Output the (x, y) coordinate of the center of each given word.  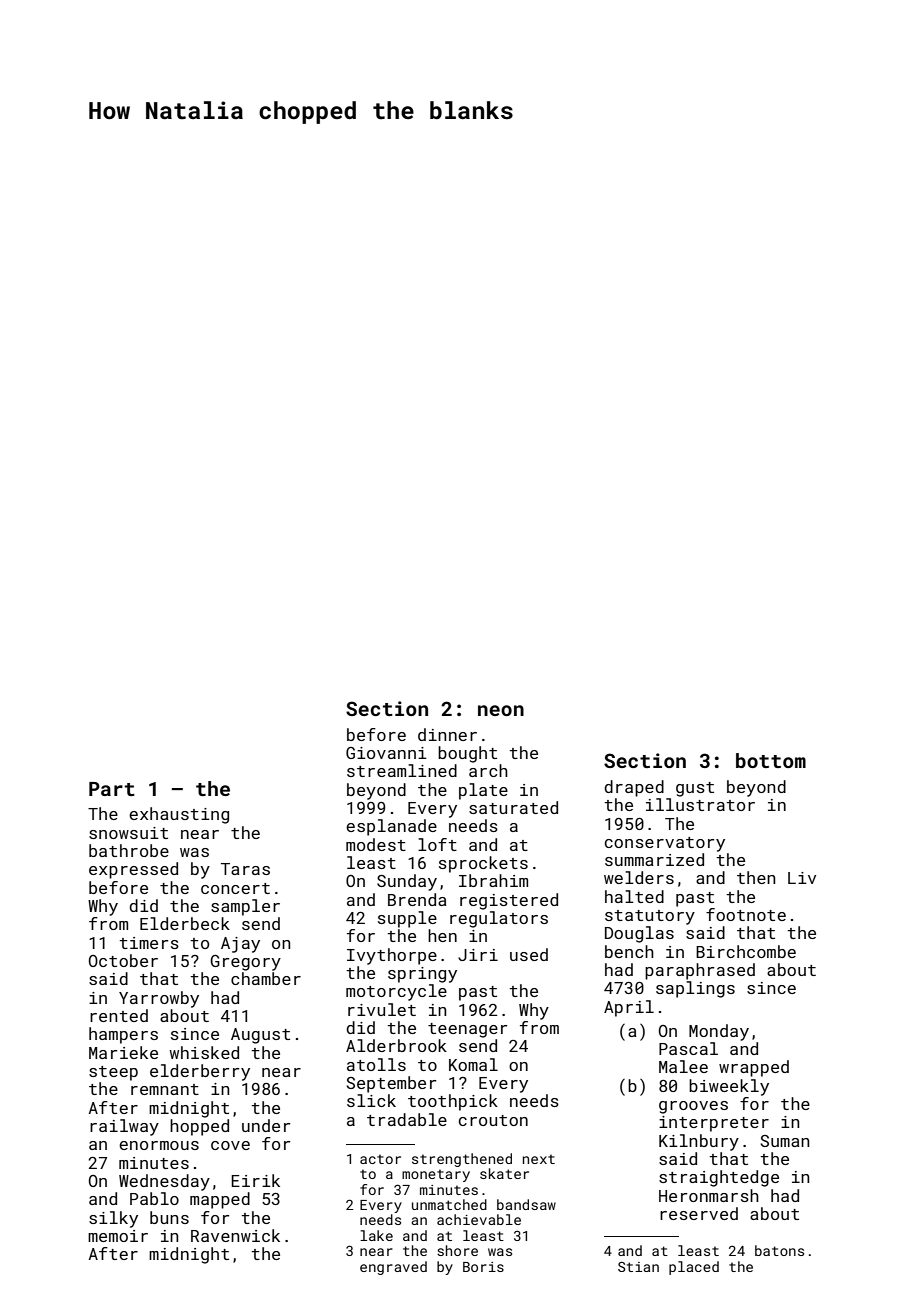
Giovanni (386, 753)
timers (149, 943)
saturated (513, 807)
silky (113, 1219)
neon (501, 710)
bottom (771, 760)
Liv (802, 878)
